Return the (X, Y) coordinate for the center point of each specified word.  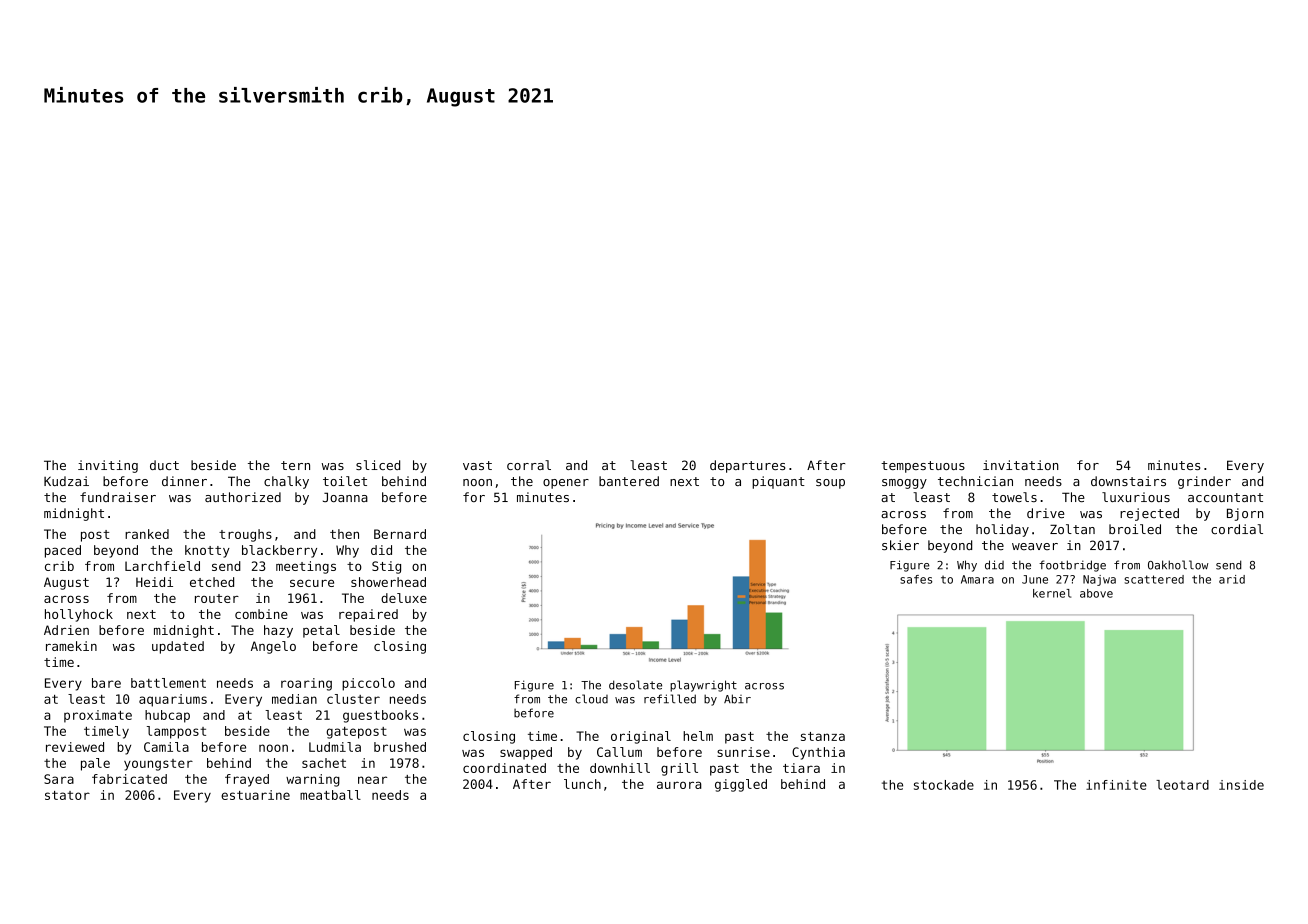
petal (321, 631)
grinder (1204, 482)
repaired (368, 615)
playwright (703, 686)
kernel (1052, 593)
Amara (977, 579)
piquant (778, 482)
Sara (59, 779)
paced (63, 551)
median (294, 699)
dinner (184, 481)
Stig (386, 567)
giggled (741, 785)
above (1096, 593)
